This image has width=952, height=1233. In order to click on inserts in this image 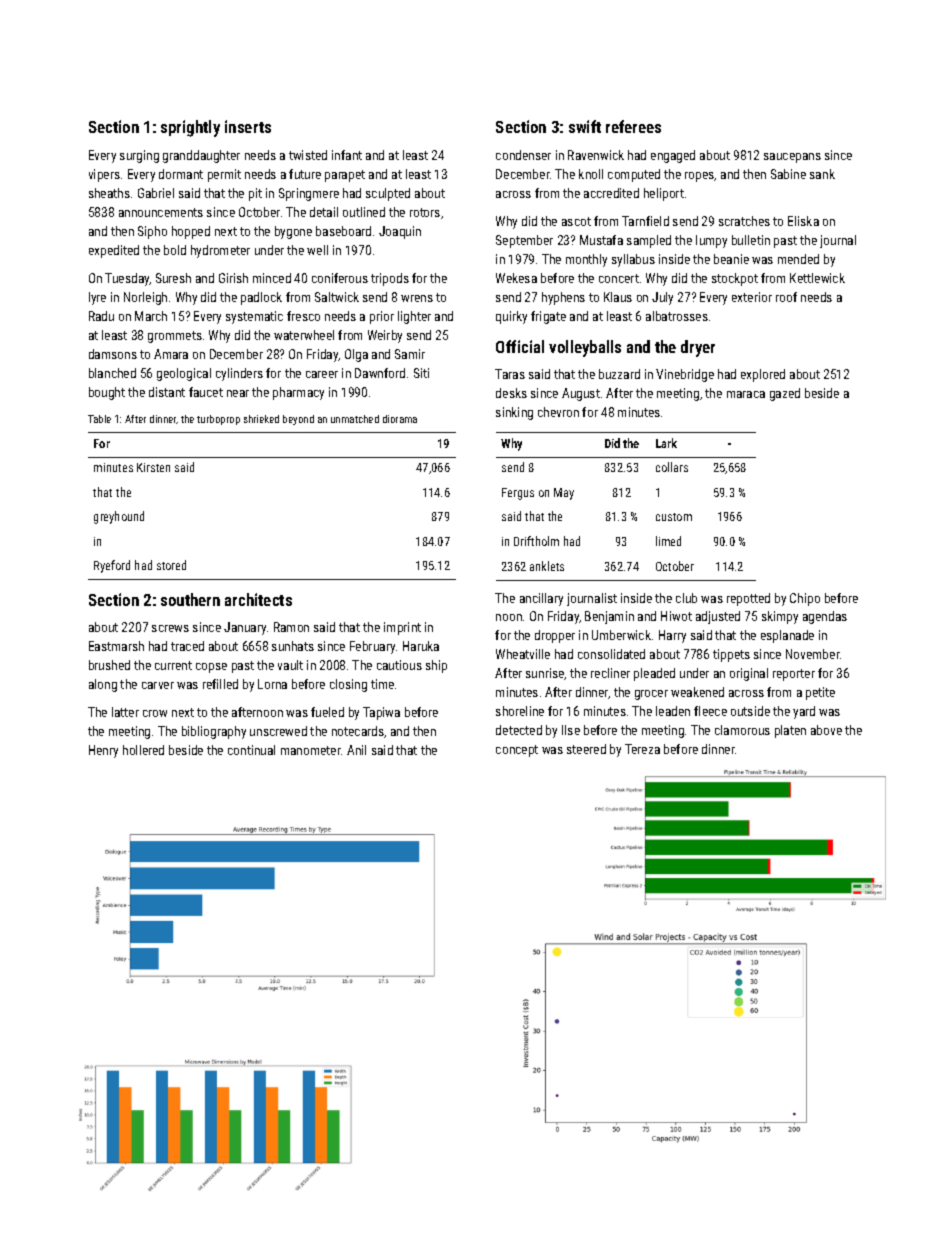, I will do `click(248, 126)`.
